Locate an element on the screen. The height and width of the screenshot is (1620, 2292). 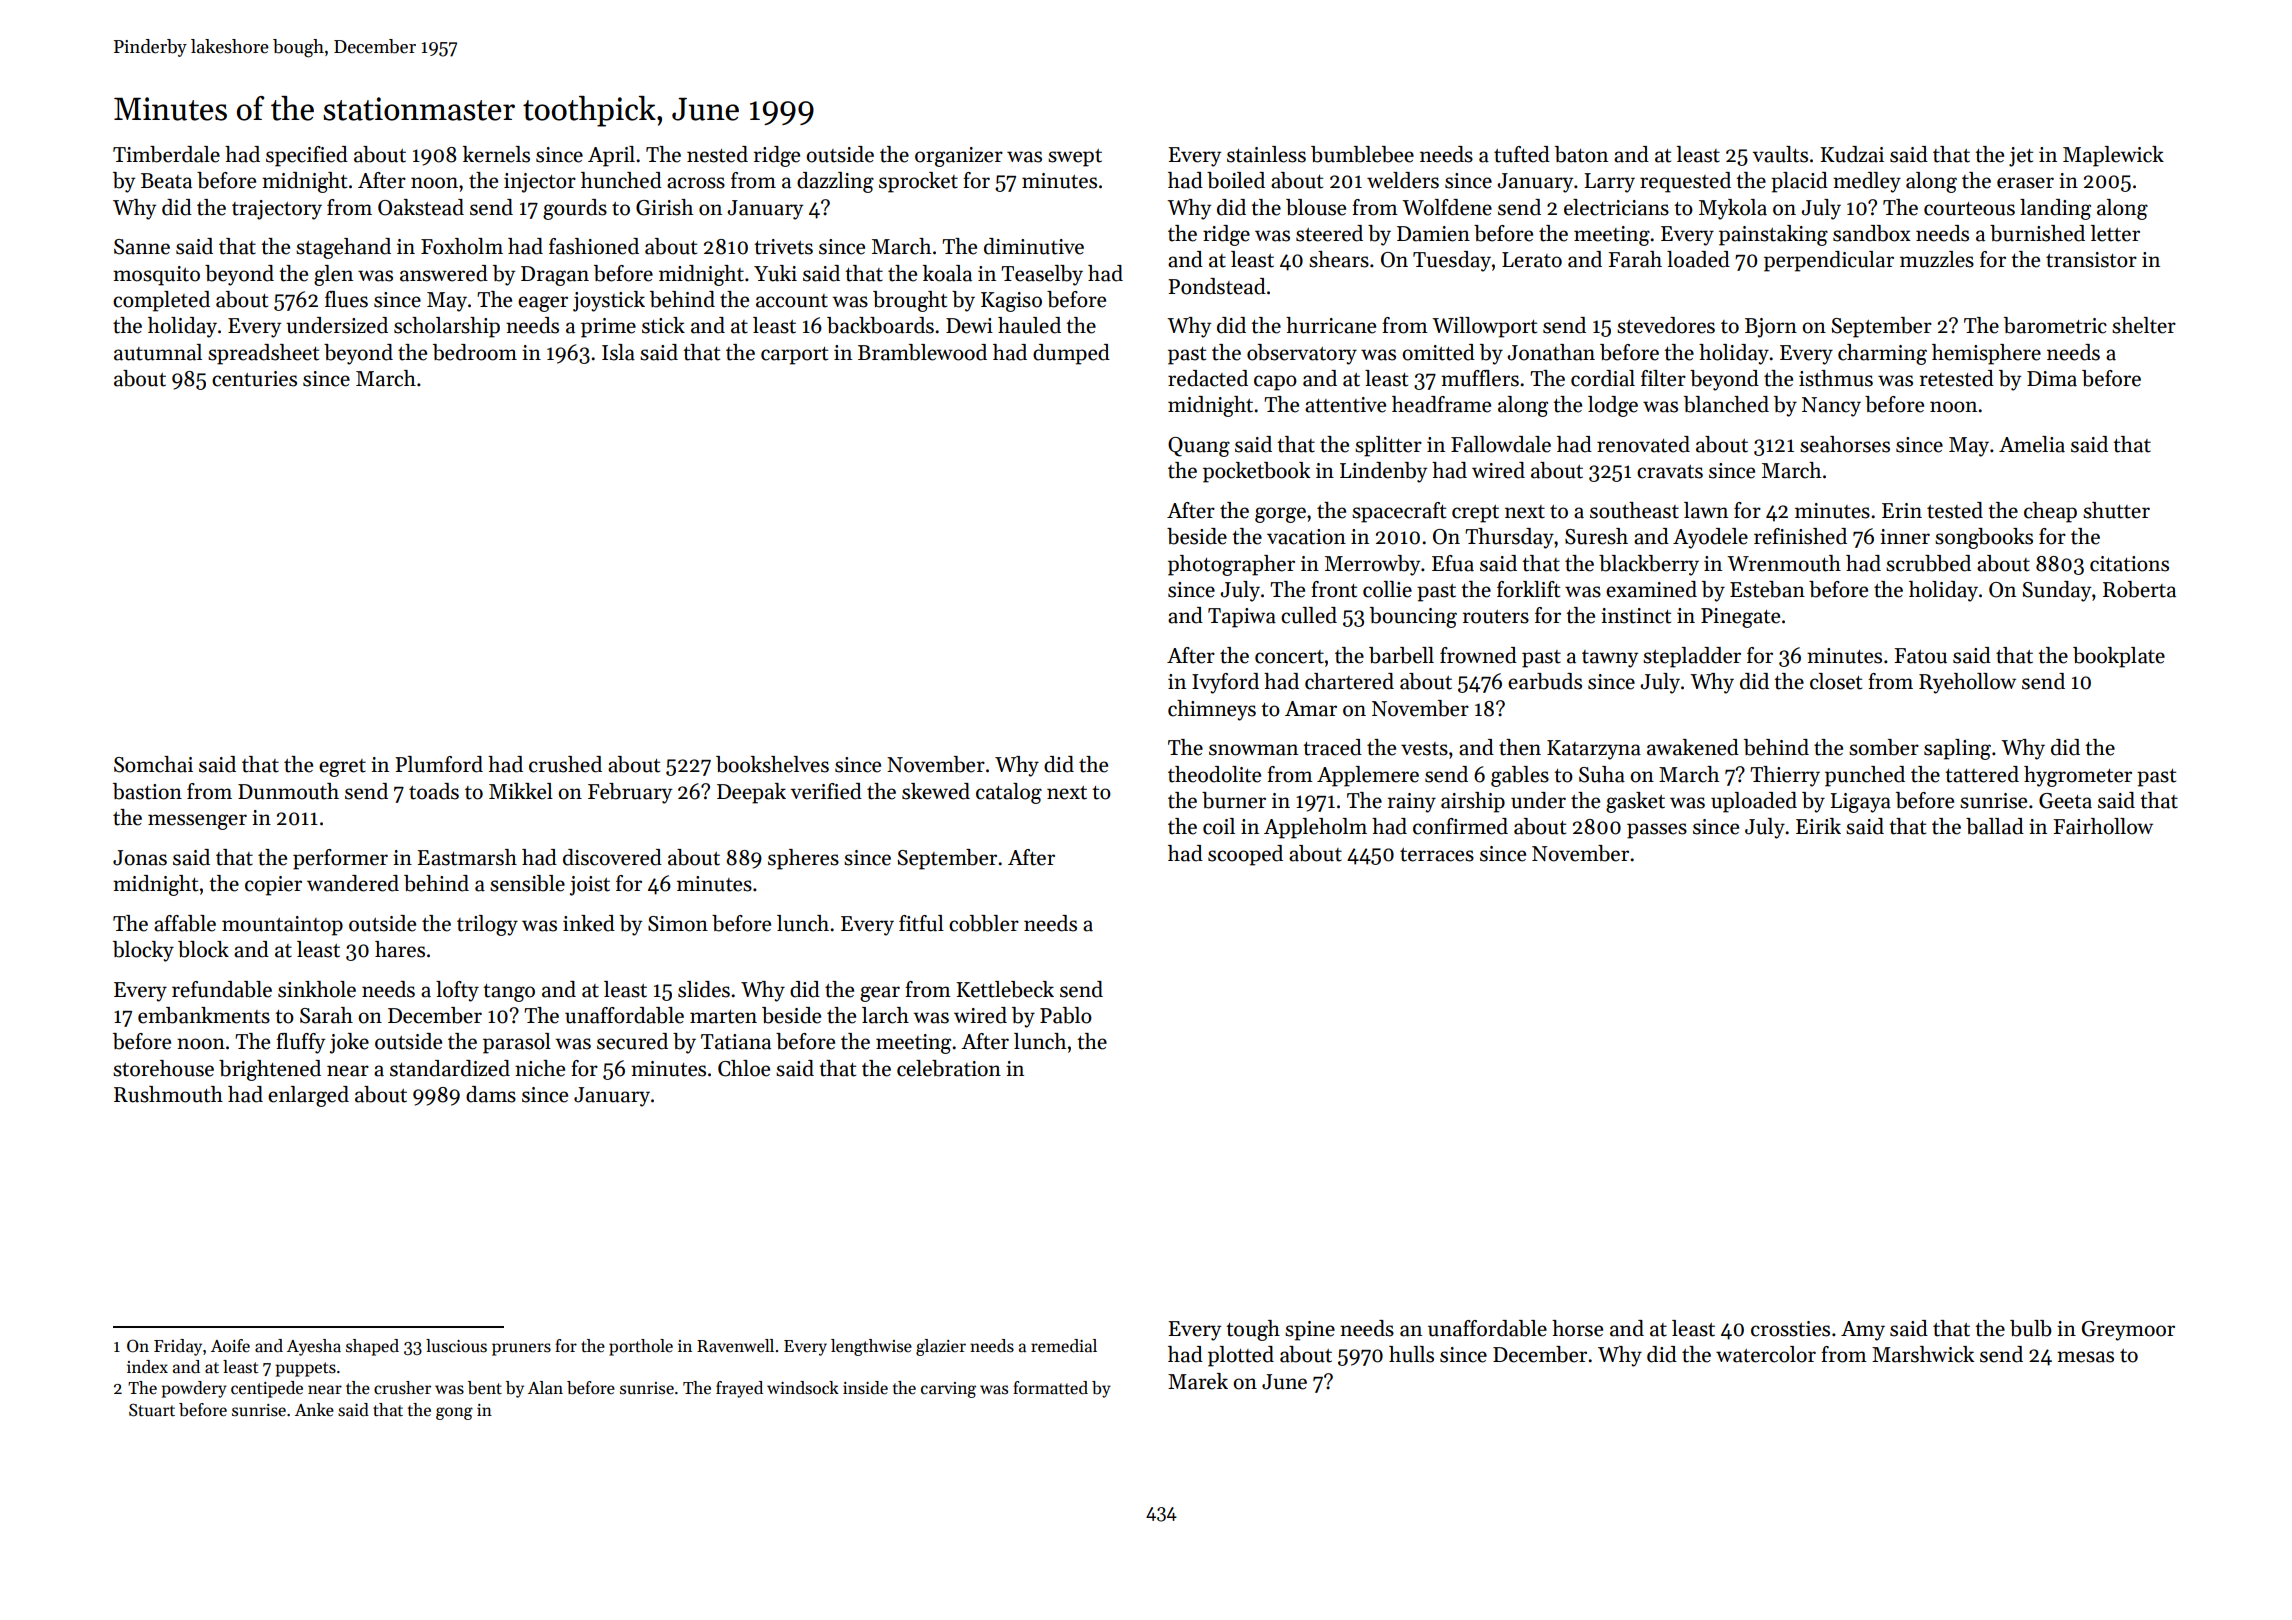
Pablo is located at coordinates (1066, 1015).
